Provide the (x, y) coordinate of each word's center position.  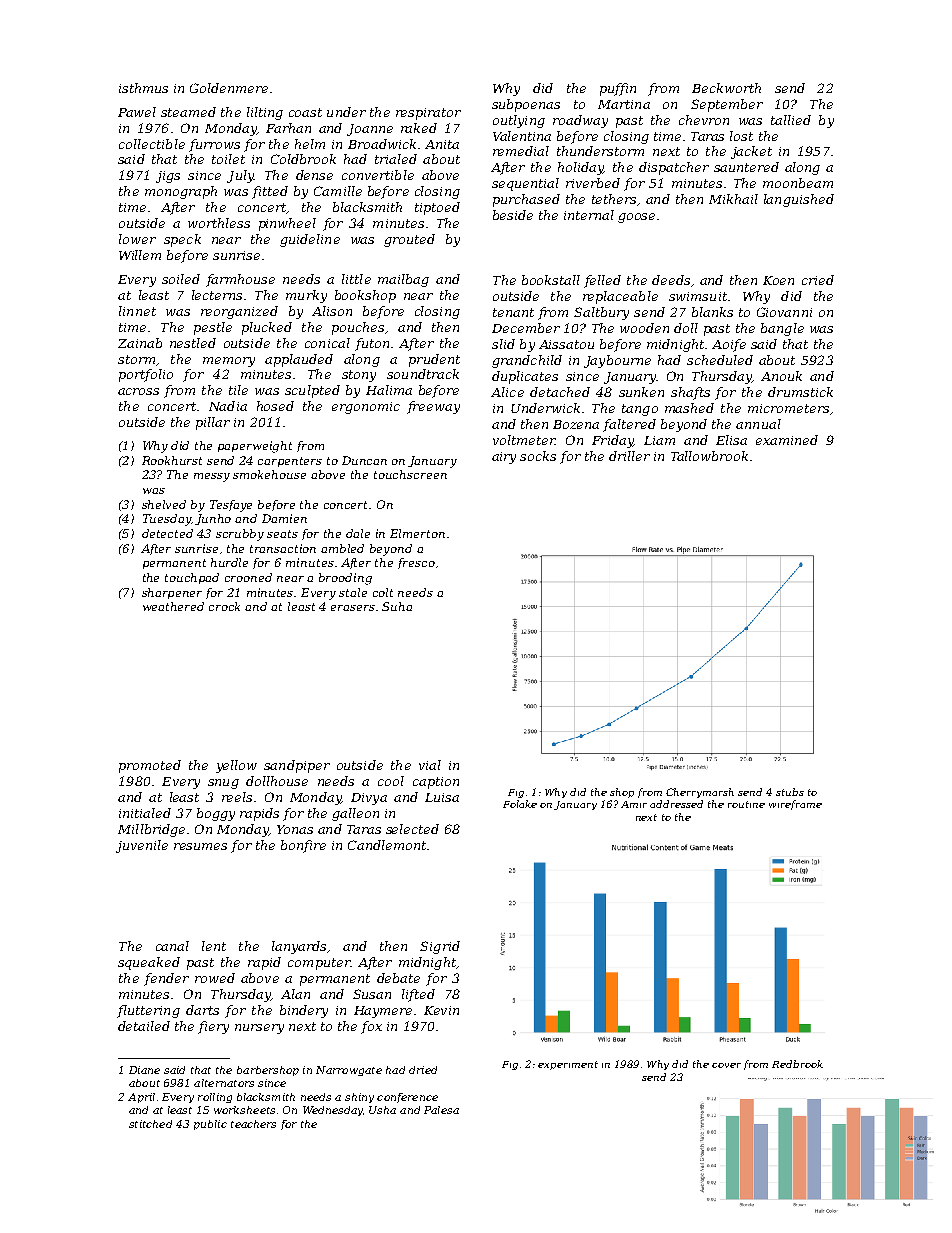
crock (224, 606)
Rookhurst (172, 460)
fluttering (148, 1011)
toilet (228, 159)
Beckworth (726, 88)
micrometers (788, 408)
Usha (382, 1110)
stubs (790, 792)
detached (560, 392)
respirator (428, 114)
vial (430, 765)
